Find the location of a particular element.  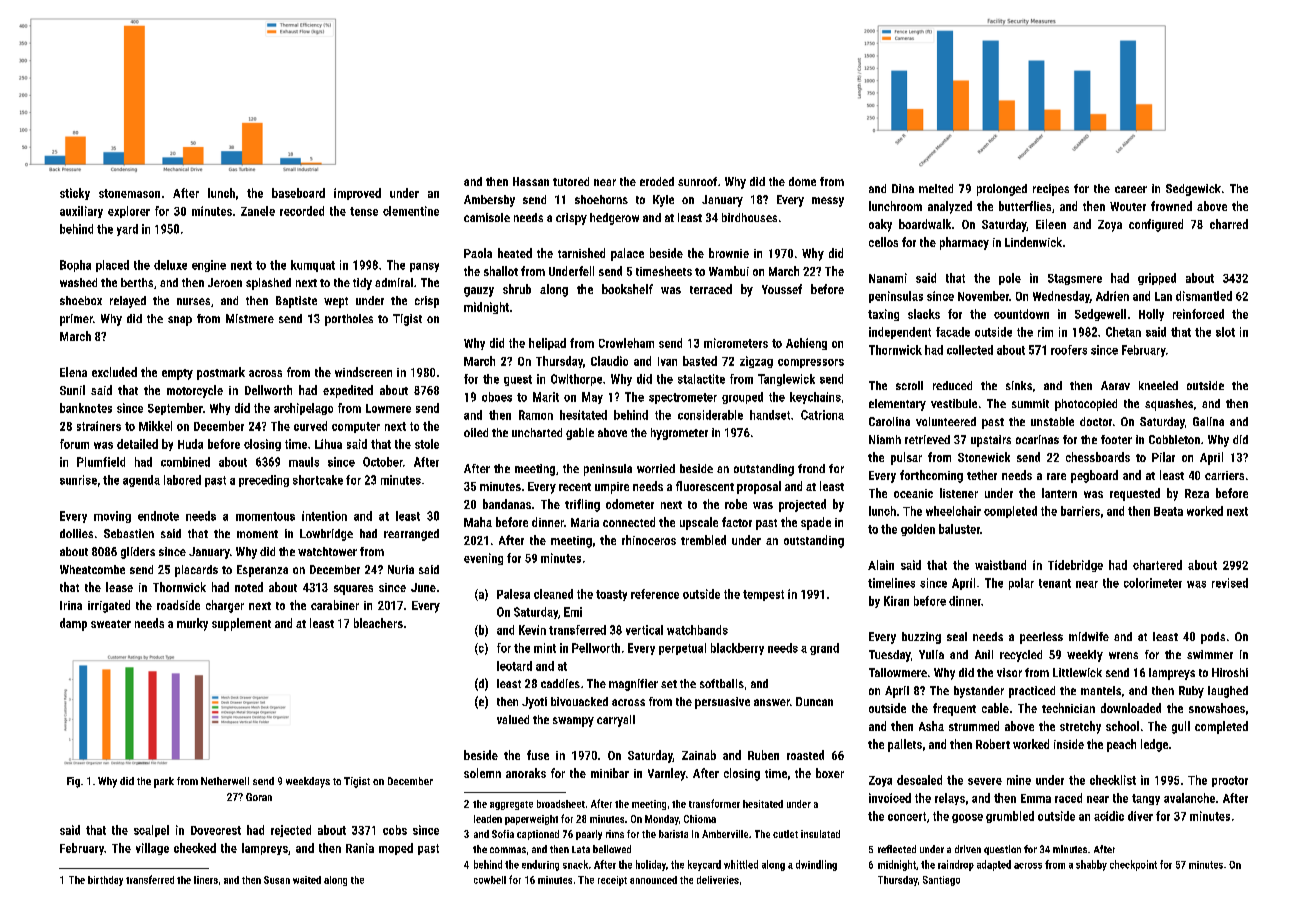

banknotes is located at coordinates (86, 408).
